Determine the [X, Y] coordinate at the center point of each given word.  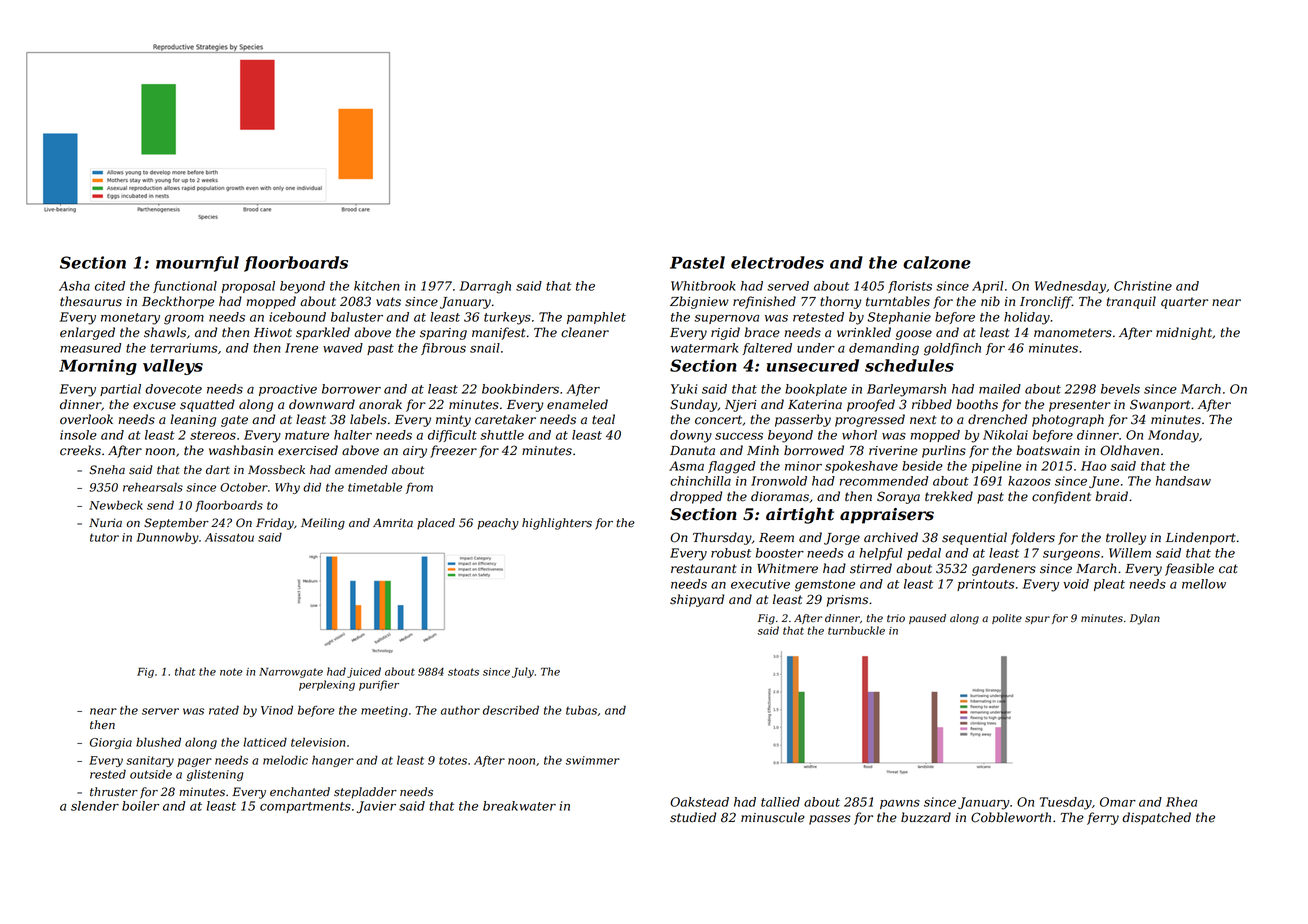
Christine [1143, 286]
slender [95, 806]
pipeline [996, 467]
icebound [297, 317]
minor [803, 466]
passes [830, 820]
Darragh [485, 287]
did [312, 487]
